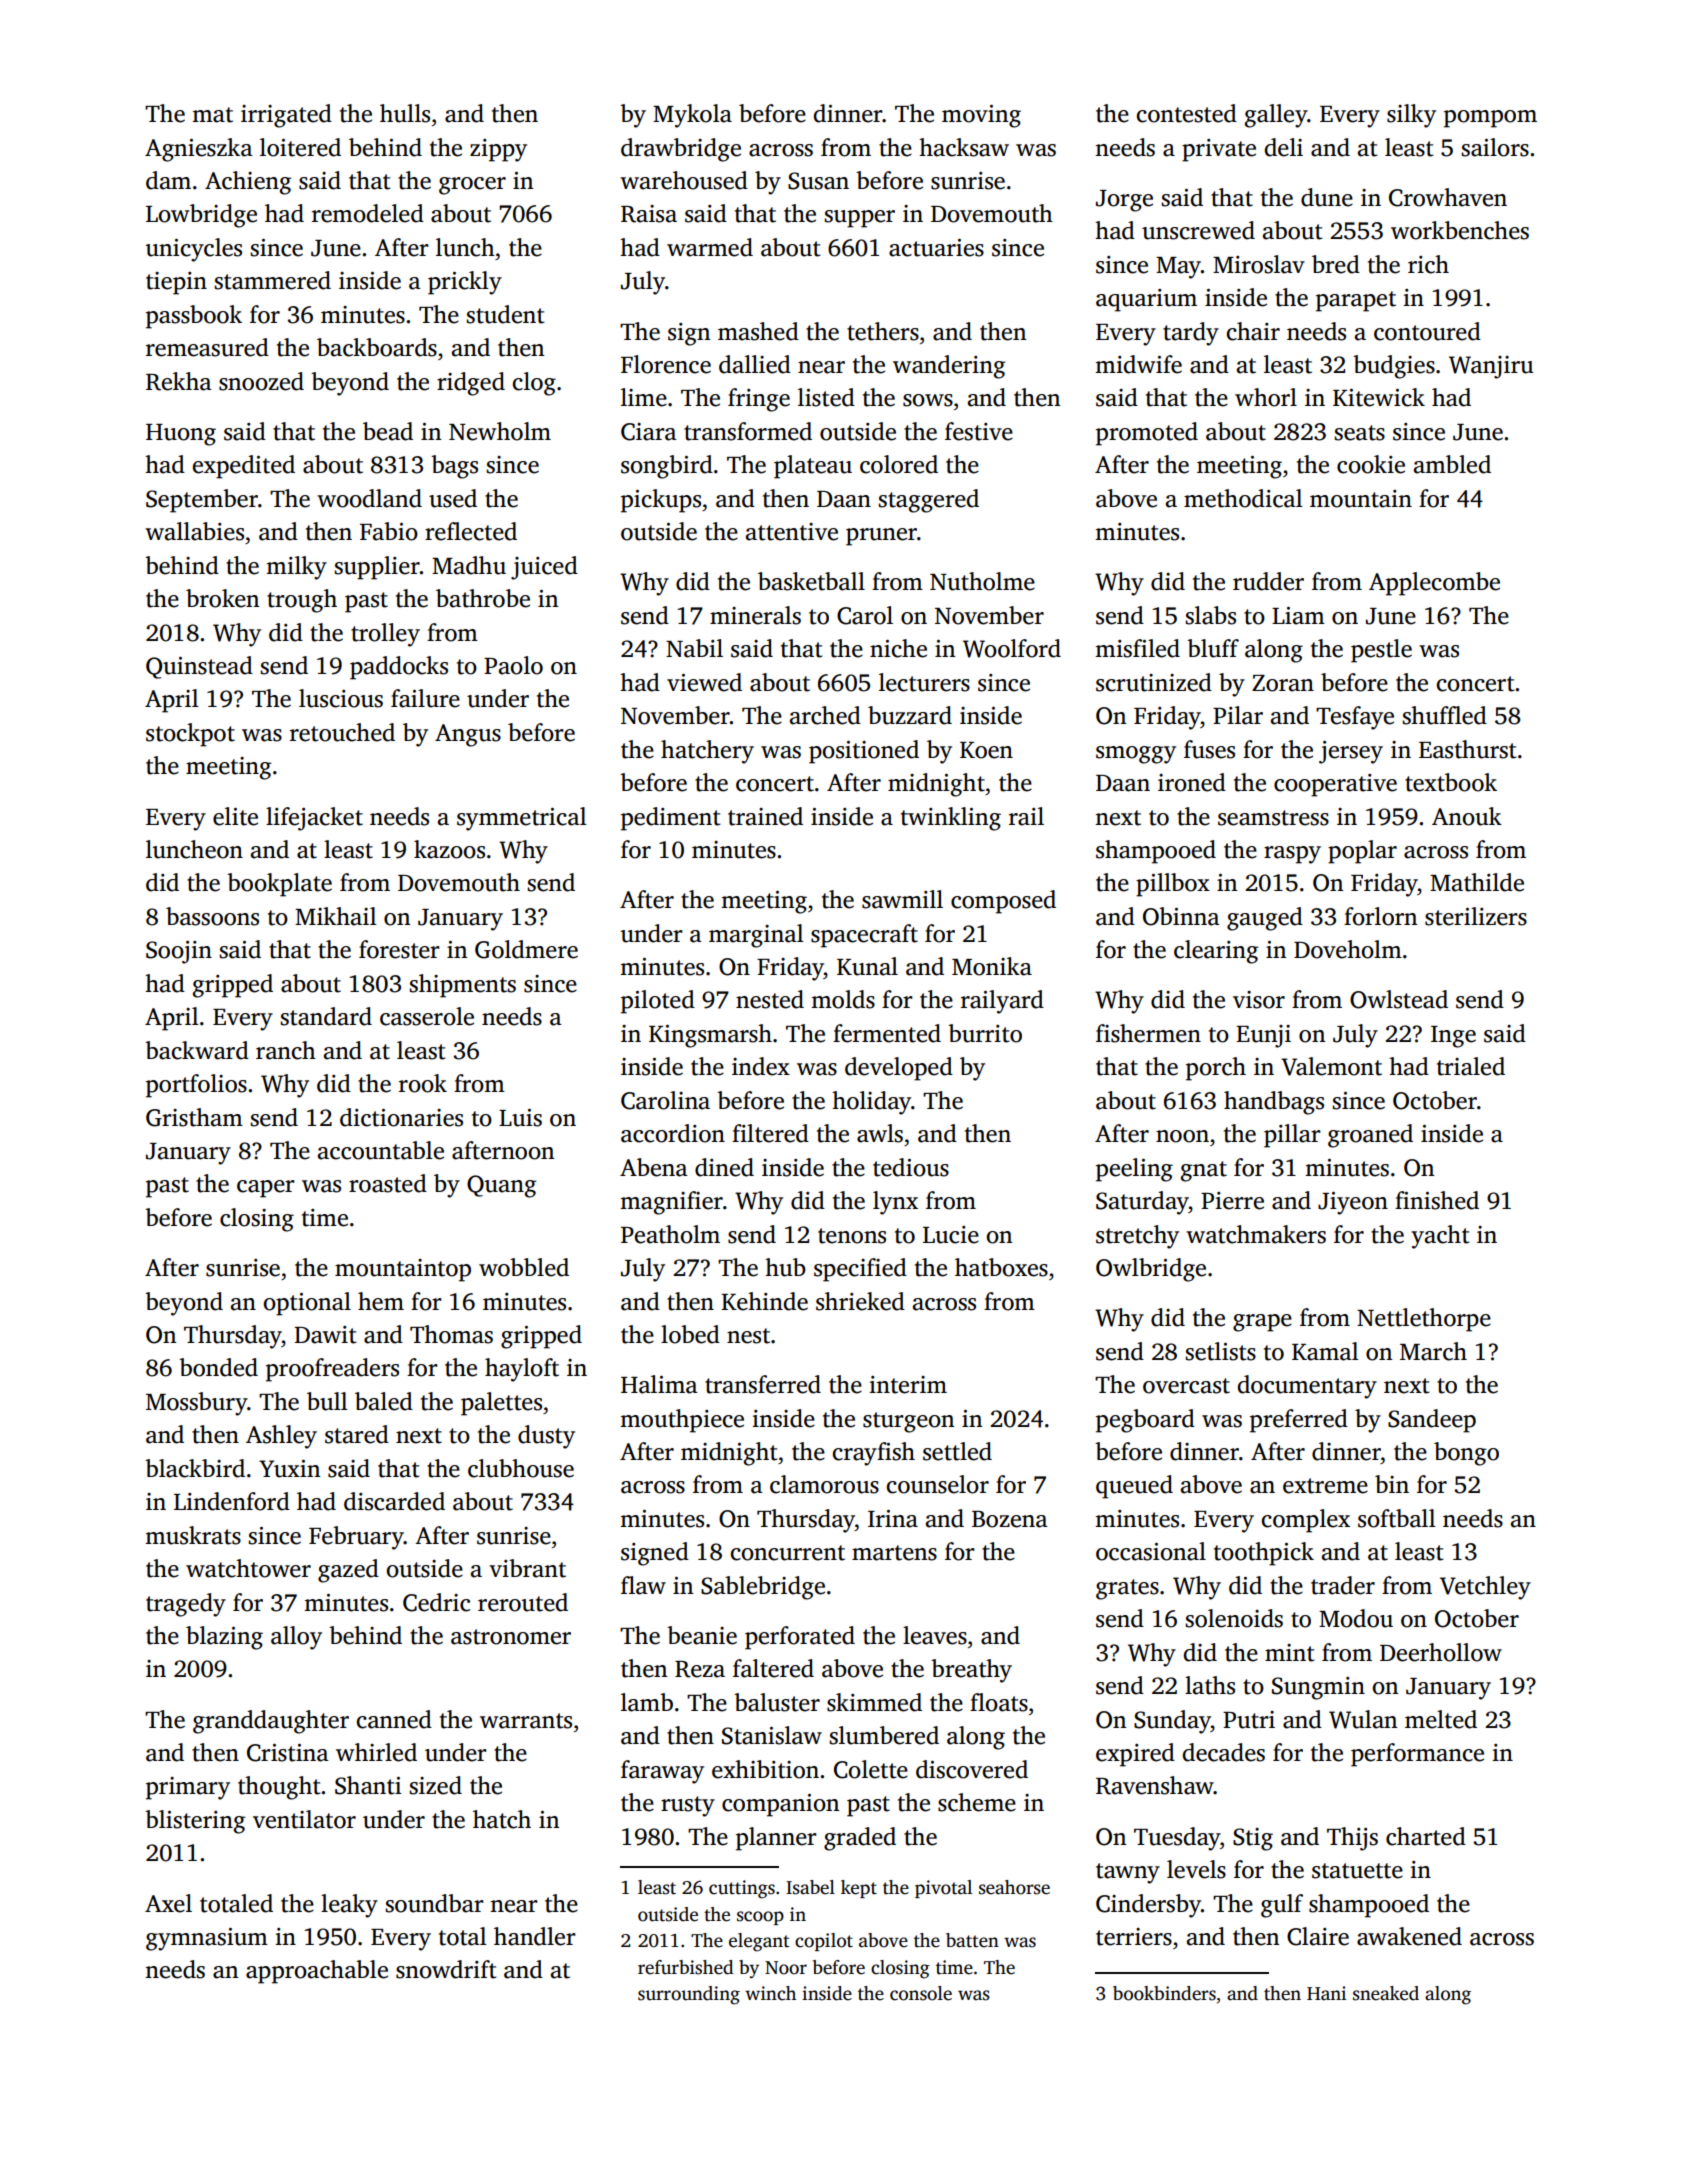  Describe the element at coordinates (936, 248) in the document. I see `actuaries` at that location.
